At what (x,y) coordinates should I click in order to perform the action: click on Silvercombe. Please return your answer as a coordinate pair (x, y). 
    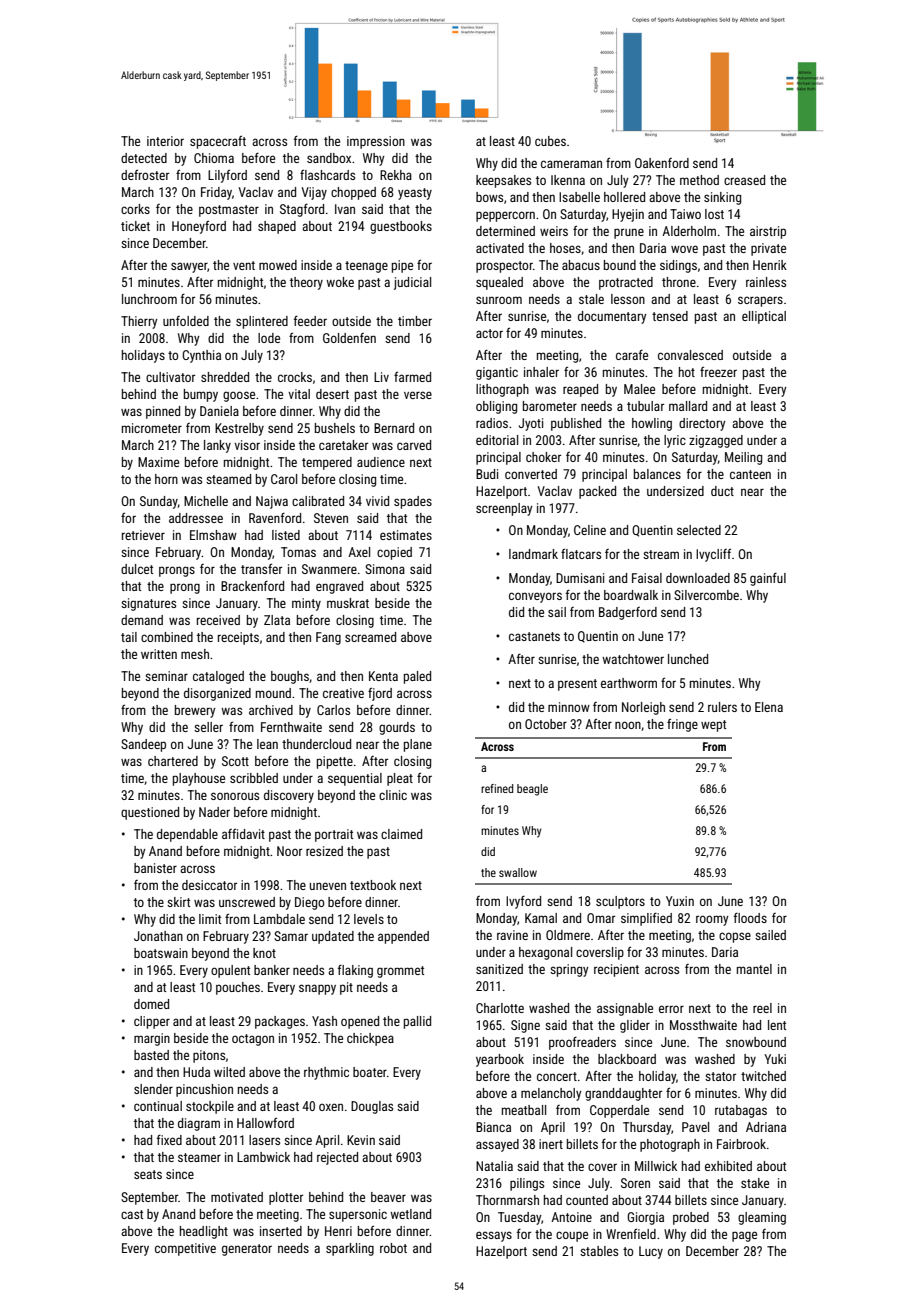
    Looking at the image, I should click on (706, 595).
